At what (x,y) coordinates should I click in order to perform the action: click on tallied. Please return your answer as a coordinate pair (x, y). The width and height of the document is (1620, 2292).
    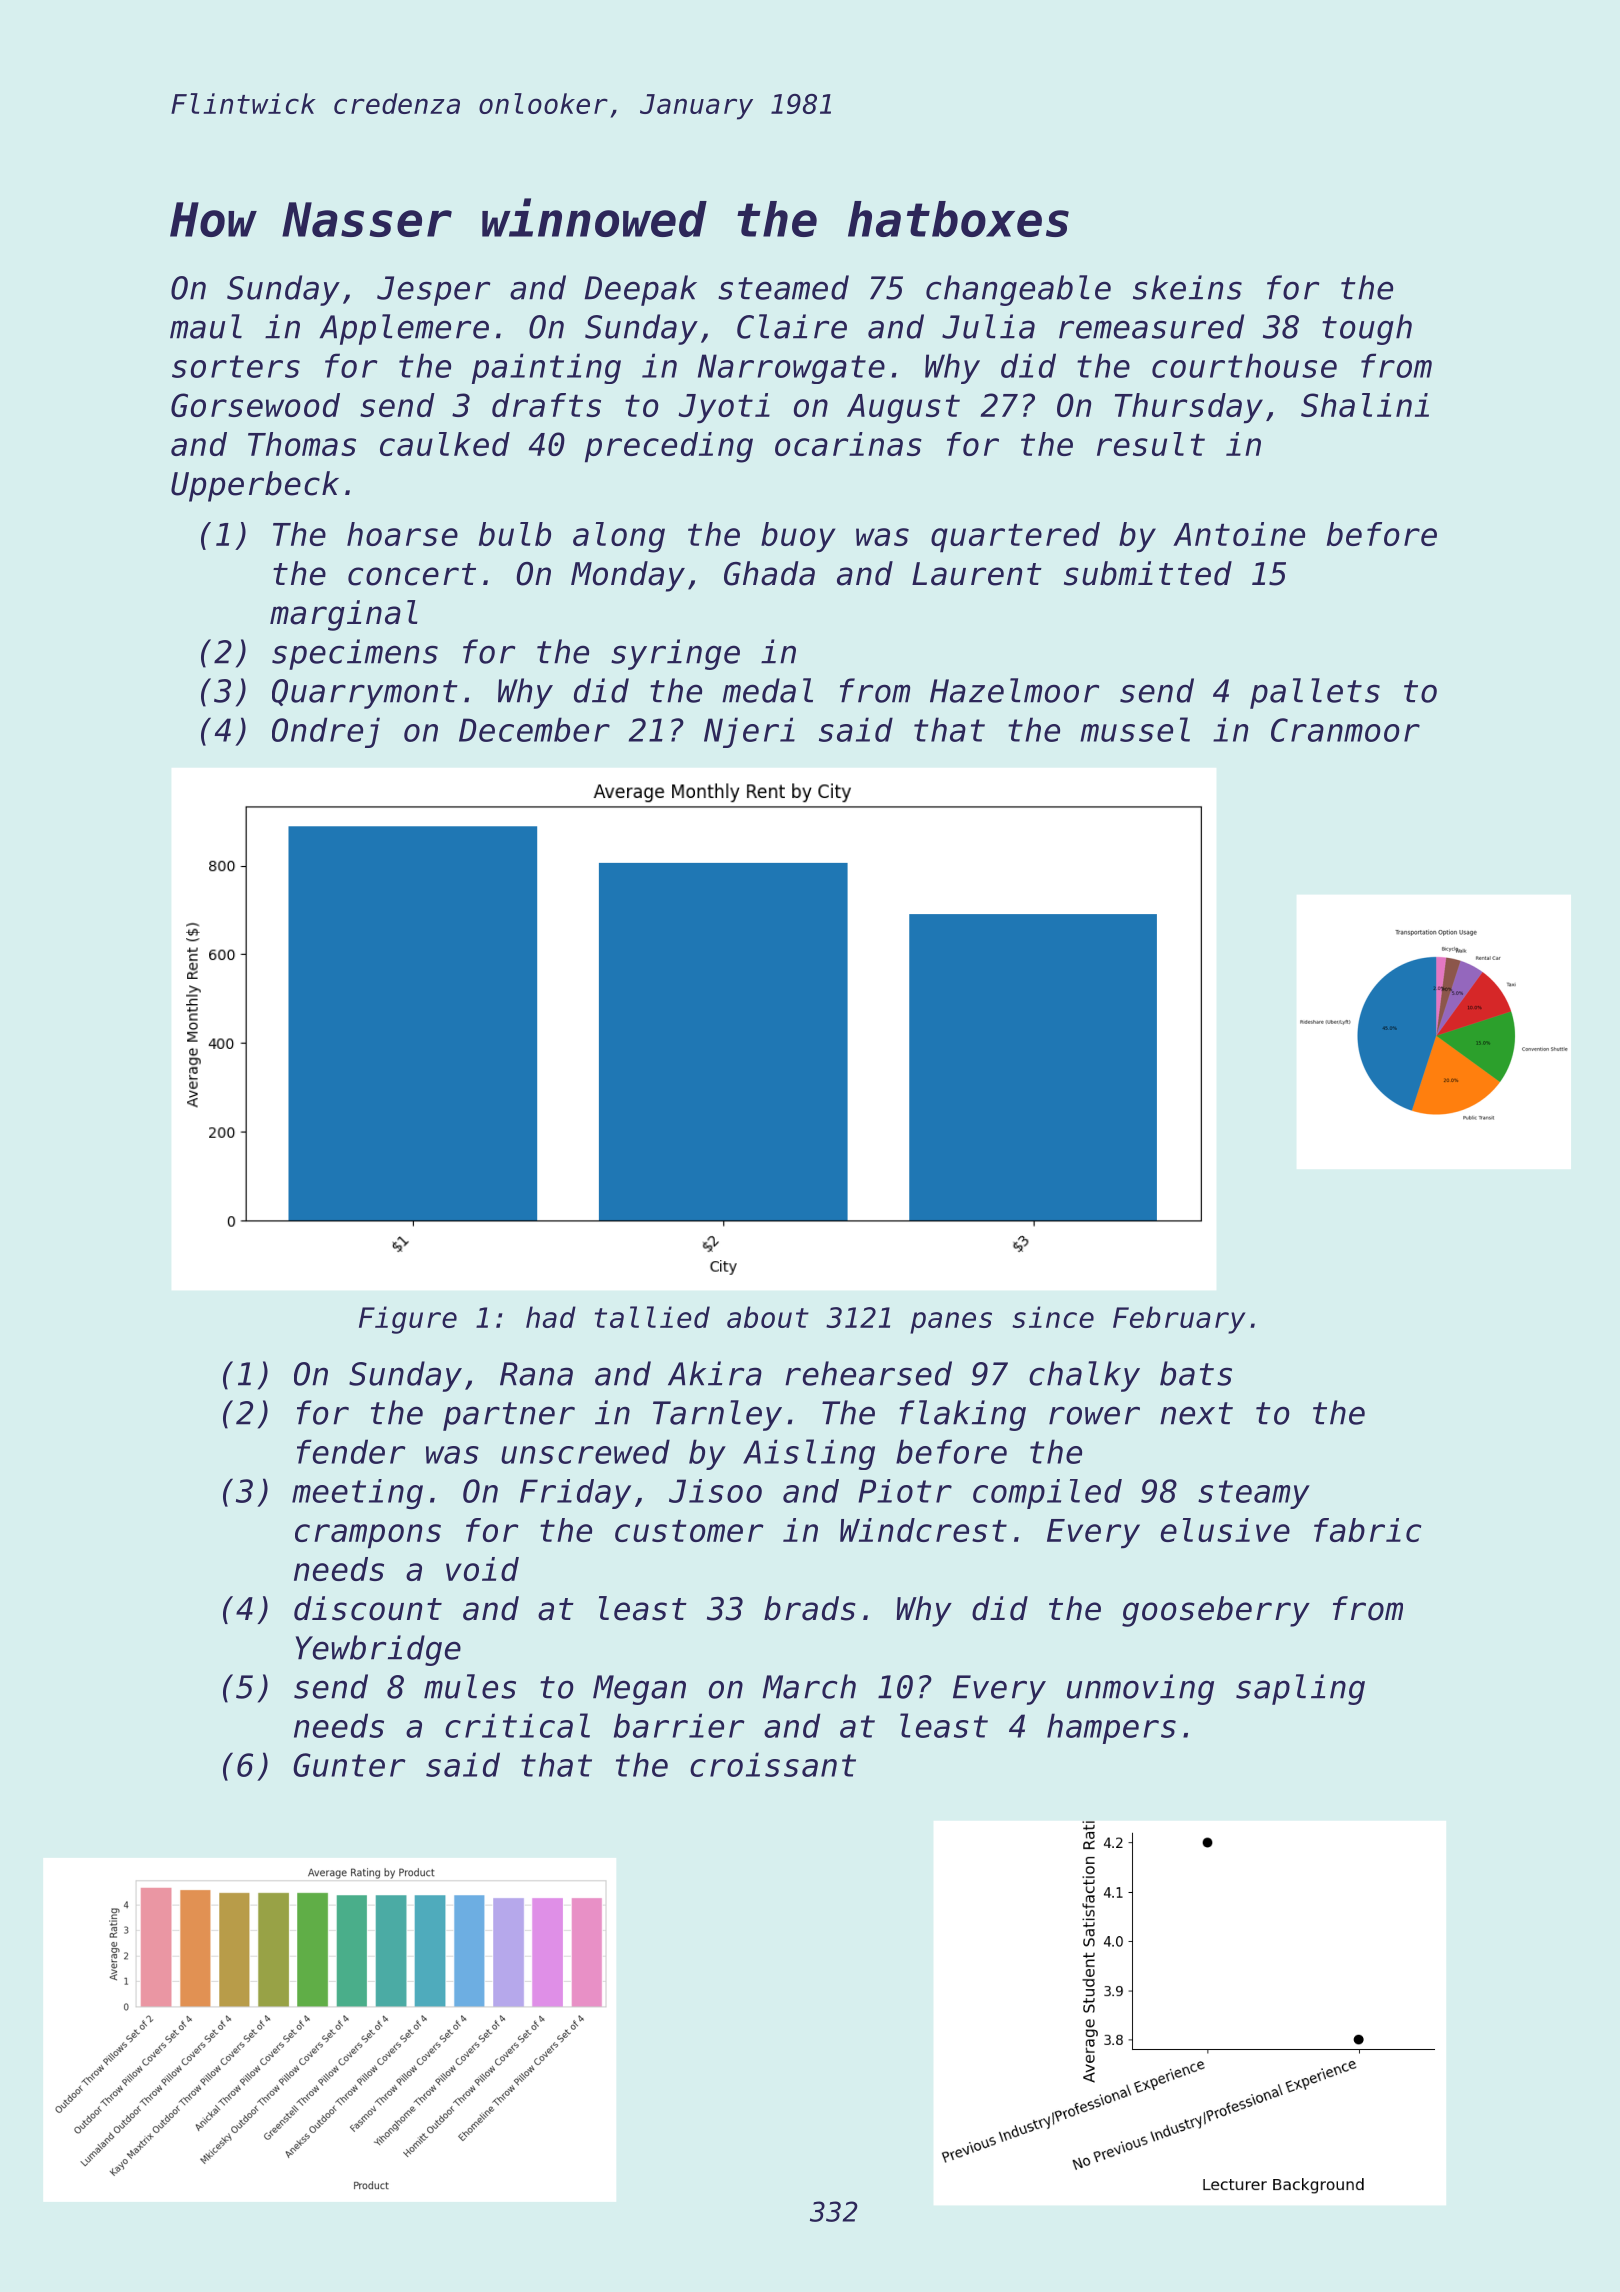
    Looking at the image, I should click on (652, 1317).
